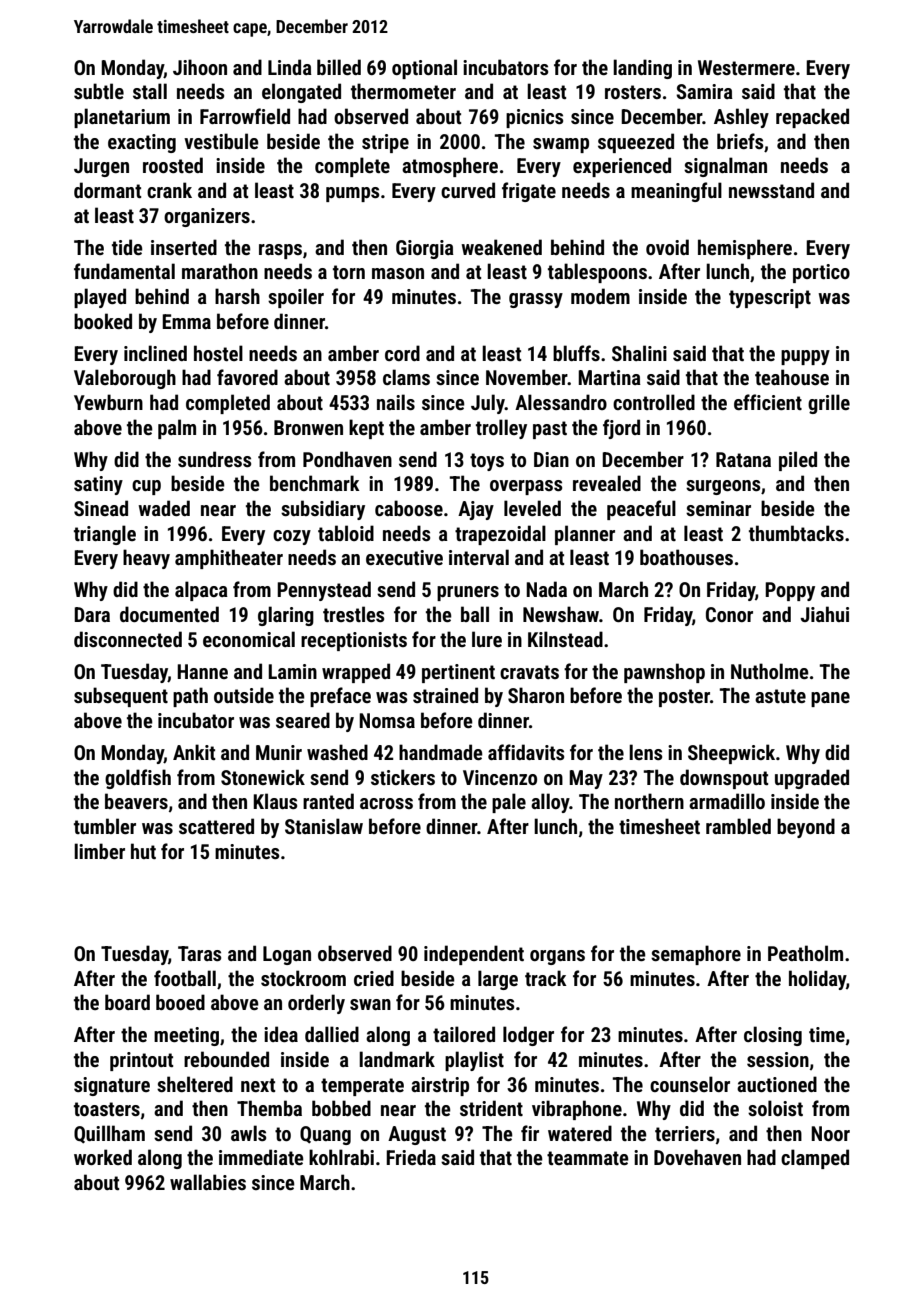  I want to click on clamped, so click(815, 1159).
